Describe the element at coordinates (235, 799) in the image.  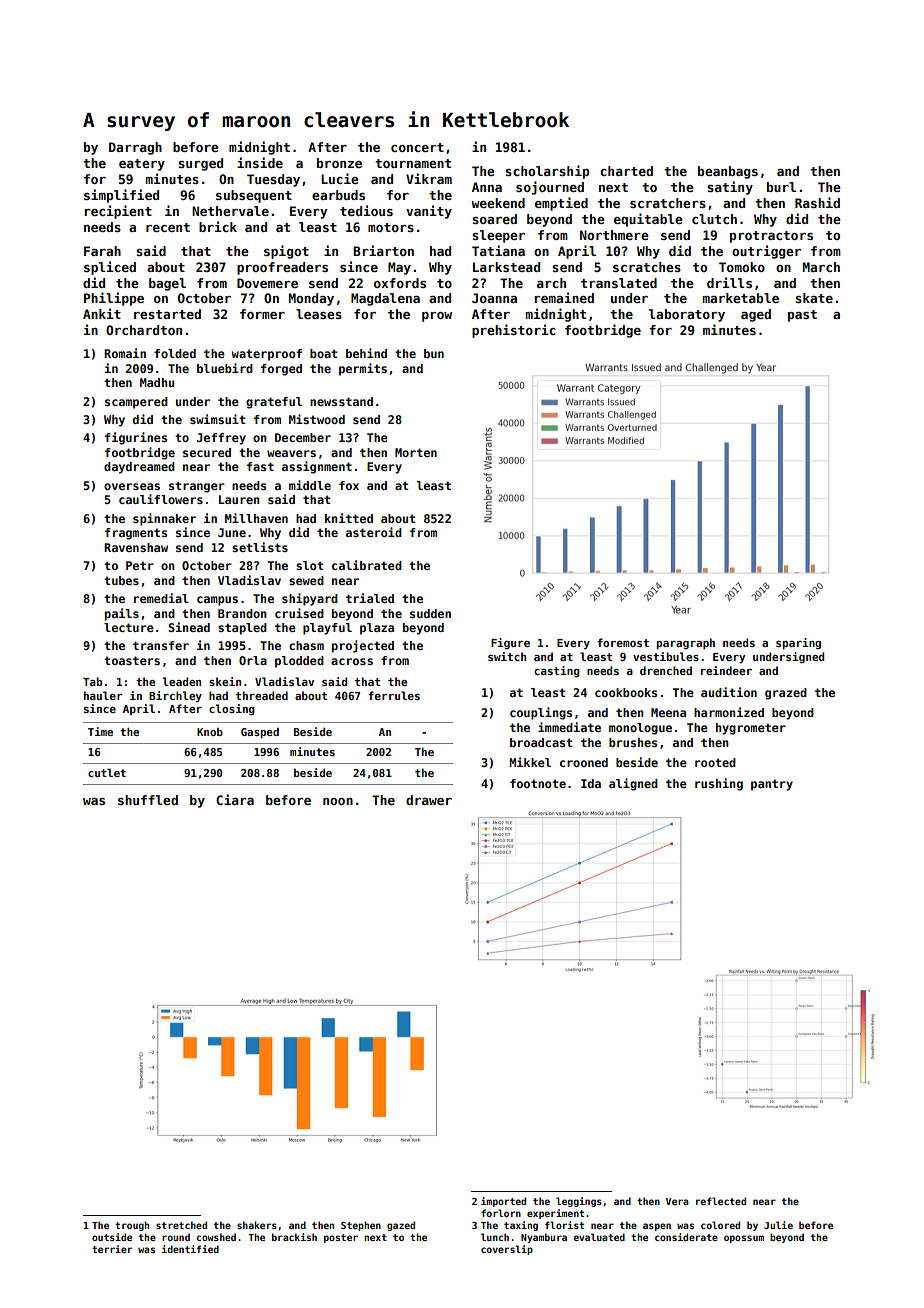
I see `Ciara` at that location.
